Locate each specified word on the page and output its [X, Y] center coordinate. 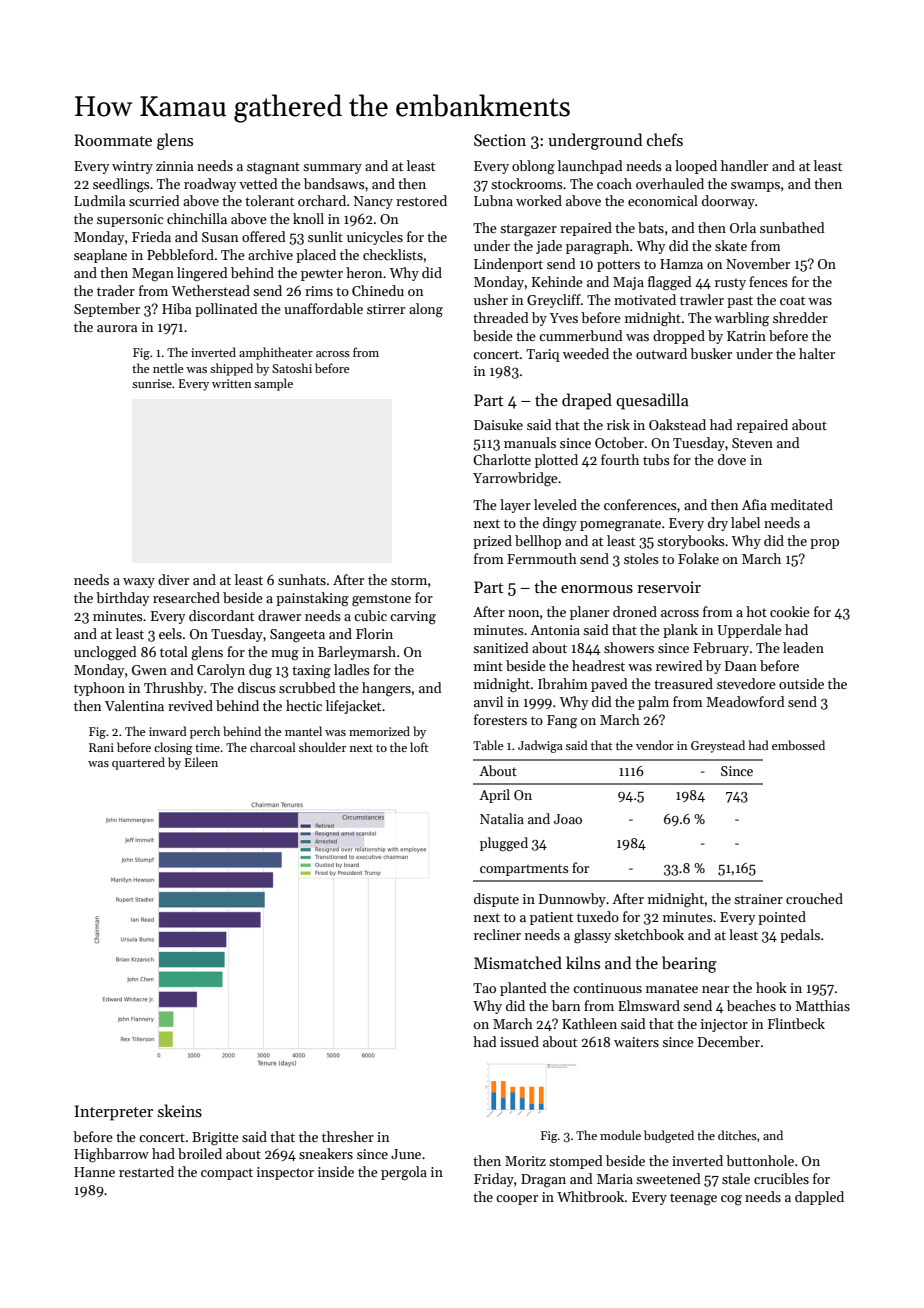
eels [170, 633]
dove [732, 459]
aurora [117, 328]
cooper [517, 1200]
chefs [665, 139]
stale [736, 1178]
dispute [496, 900]
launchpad [590, 167]
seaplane [100, 256]
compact [227, 1174]
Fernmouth [542, 558]
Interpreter [113, 1113]
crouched [814, 898]
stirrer [386, 309]
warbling [742, 319]
